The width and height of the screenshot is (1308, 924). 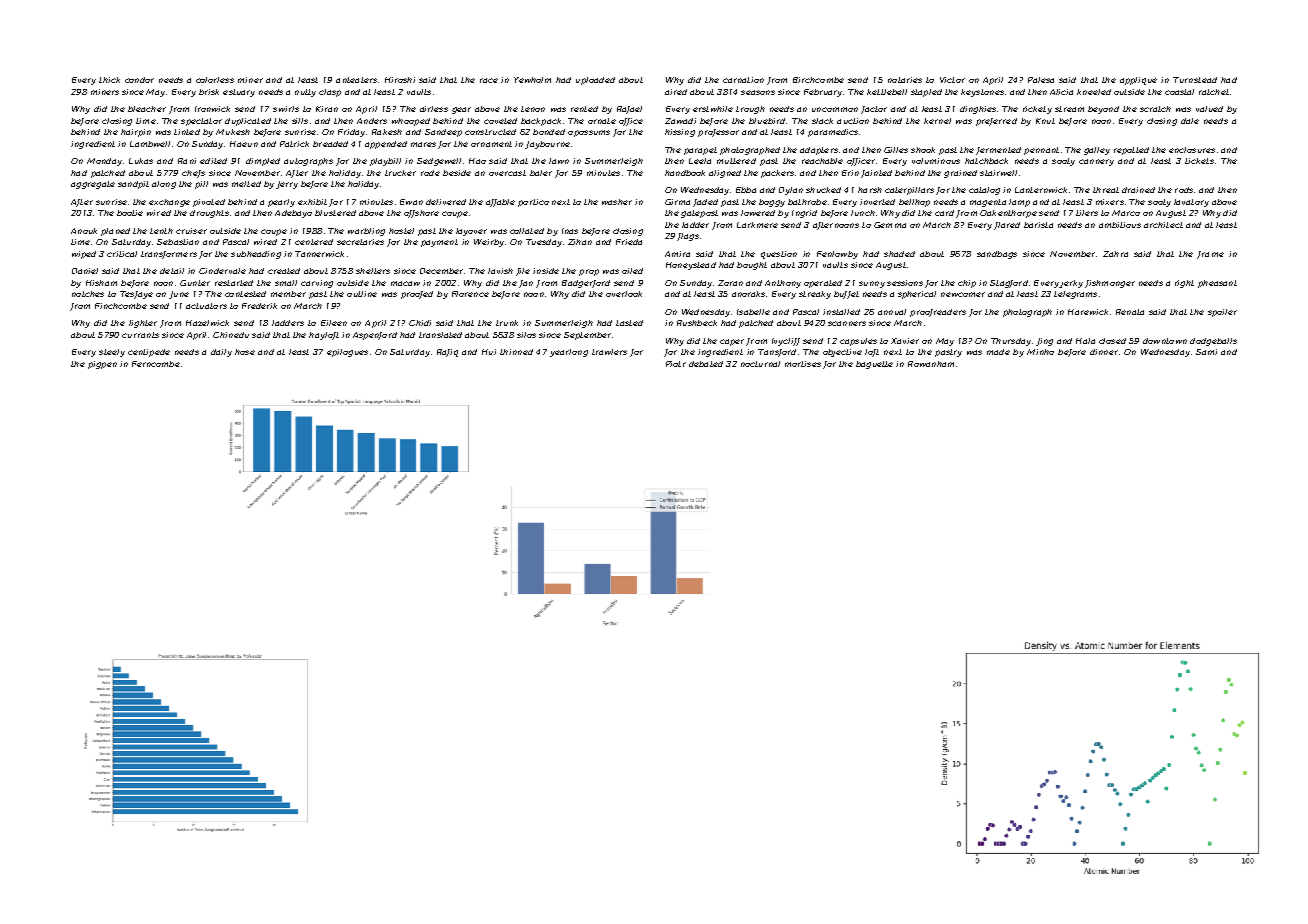 I want to click on Ferncombe, so click(x=156, y=364).
